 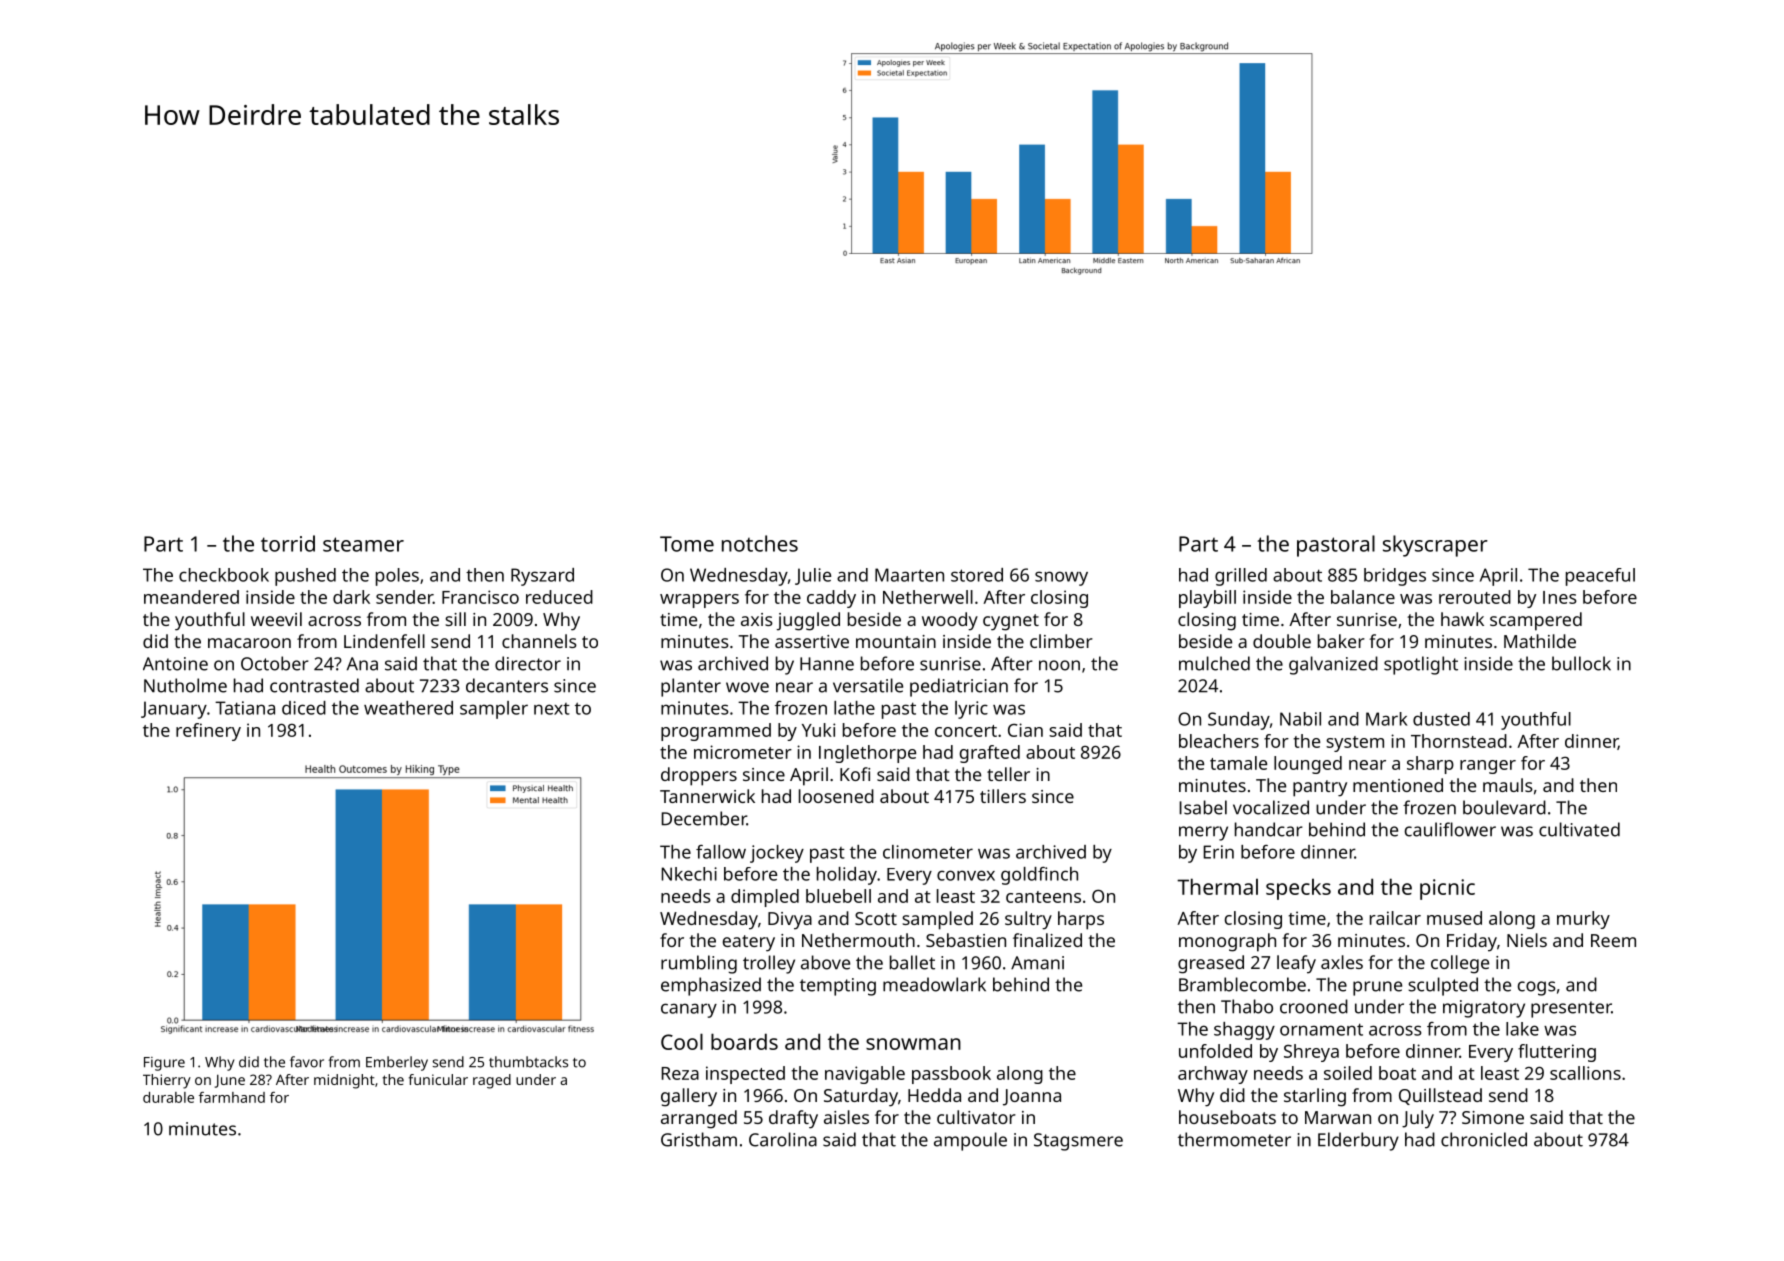 I want to click on checkbook, so click(x=224, y=575).
